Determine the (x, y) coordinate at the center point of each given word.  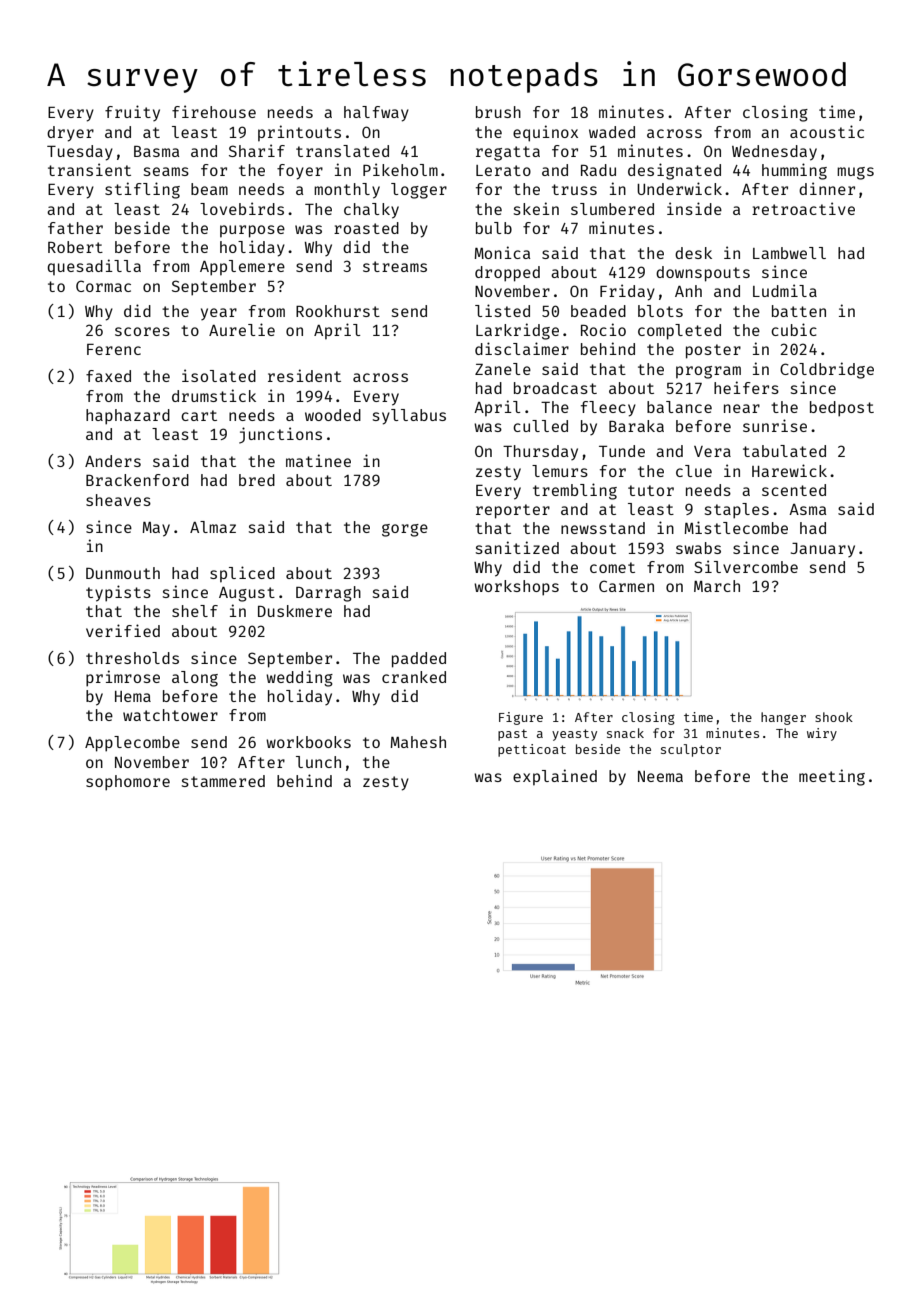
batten (799, 311)
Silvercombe (746, 566)
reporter (513, 511)
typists (118, 593)
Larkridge (517, 331)
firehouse (214, 111)
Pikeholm (400, 169)
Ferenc (114, 349)
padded (419, 660)
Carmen (626, 586)
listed (502, 310)
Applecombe (132, 744)
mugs (855, 173)
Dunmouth (123, 573)
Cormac (103, 286)
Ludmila (785, 290)
